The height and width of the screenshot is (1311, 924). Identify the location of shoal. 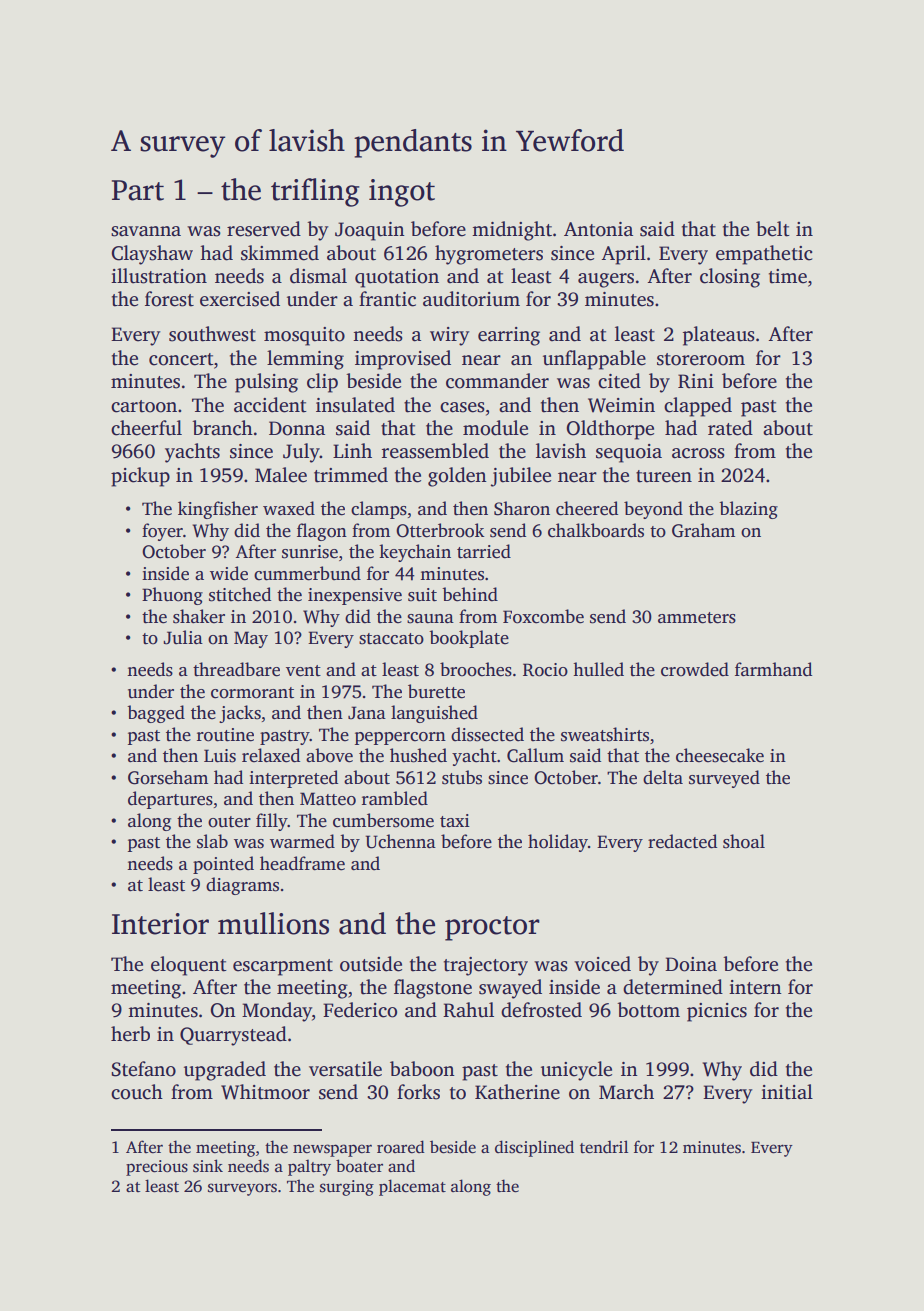
(744, 841).
